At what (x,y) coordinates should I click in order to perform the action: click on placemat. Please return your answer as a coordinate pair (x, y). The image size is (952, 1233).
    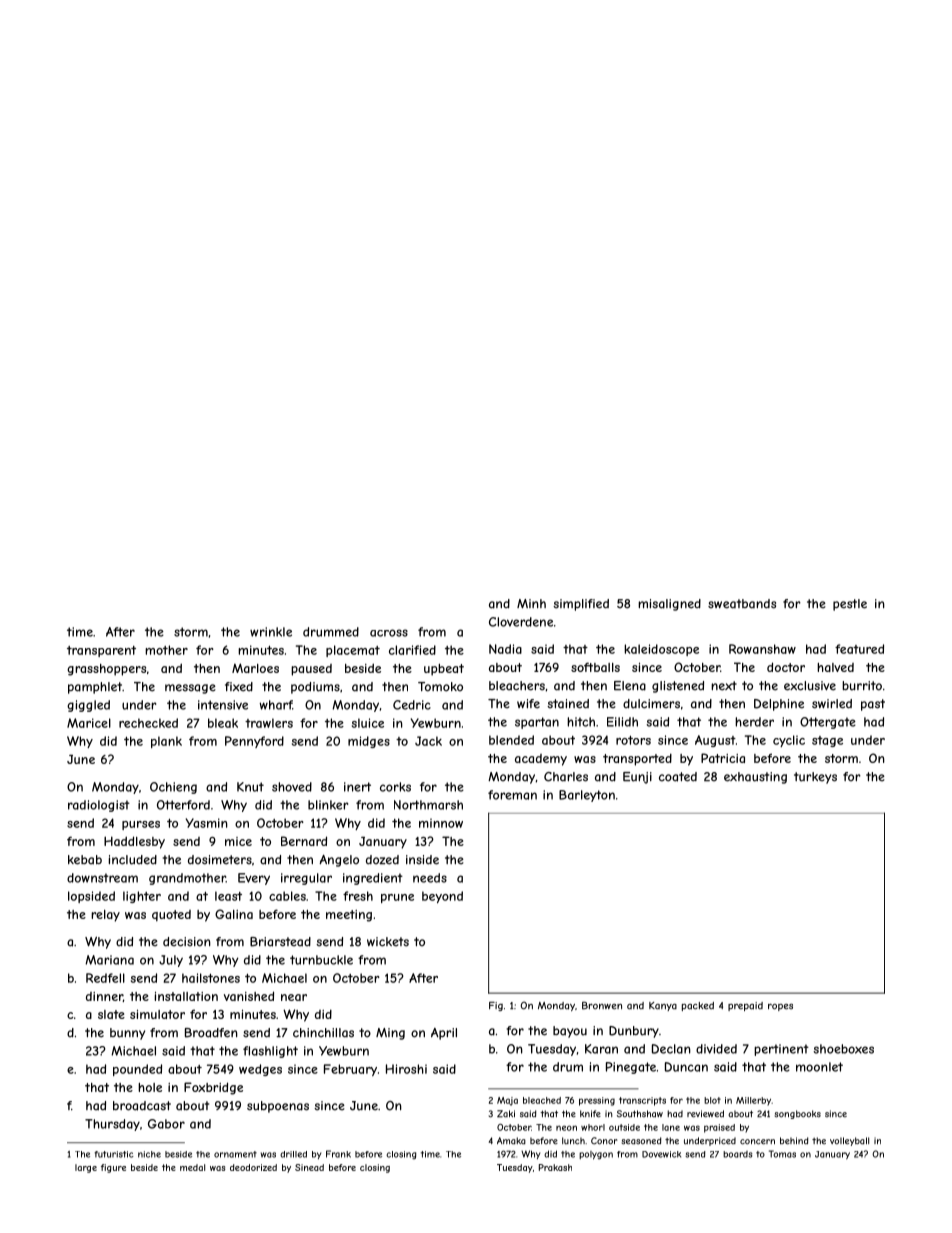
    Looking at the image, I should click on (353, 651).
